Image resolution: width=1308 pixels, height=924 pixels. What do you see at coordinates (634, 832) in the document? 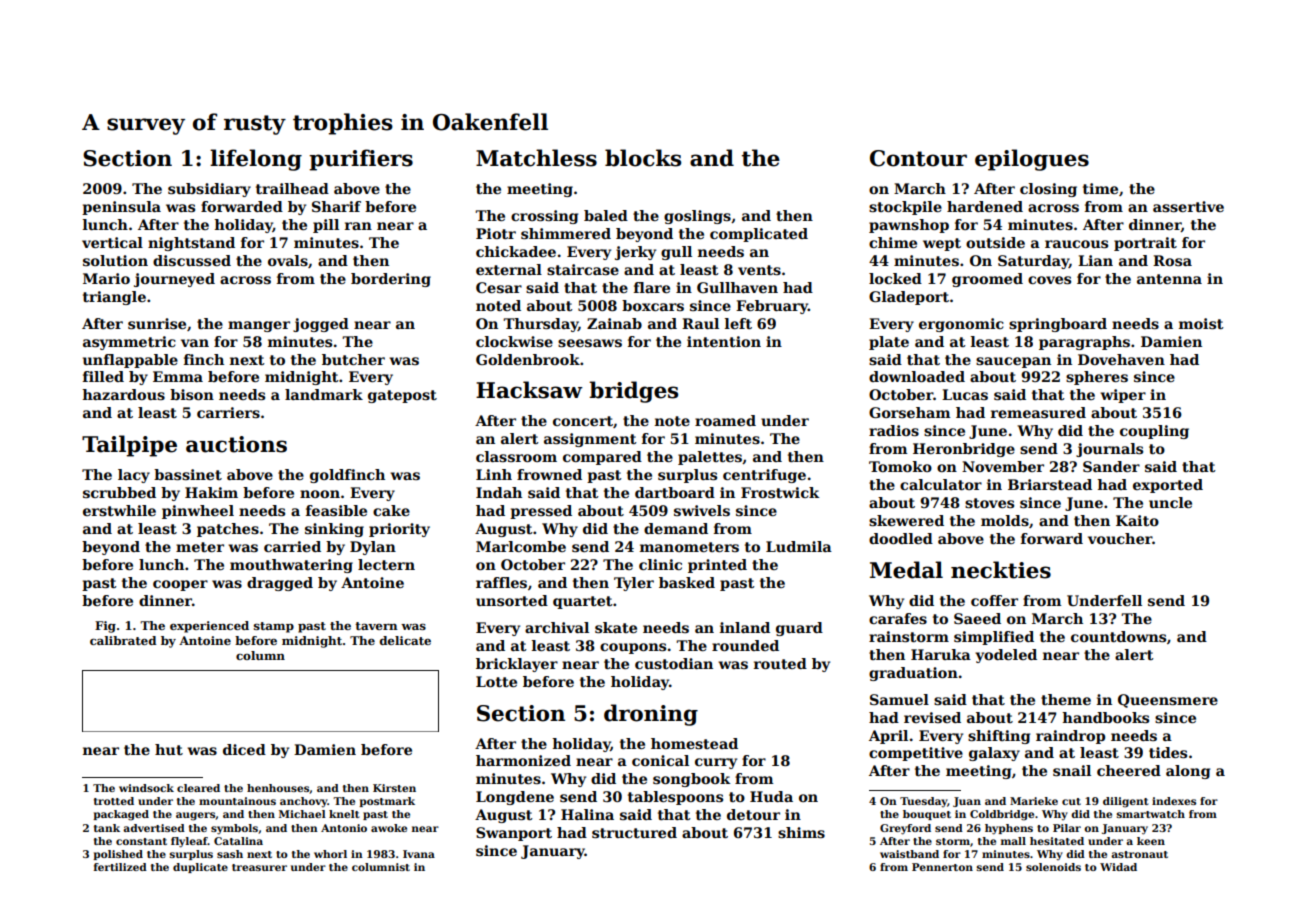
I see `structured` at bounding box center [634, 832].
